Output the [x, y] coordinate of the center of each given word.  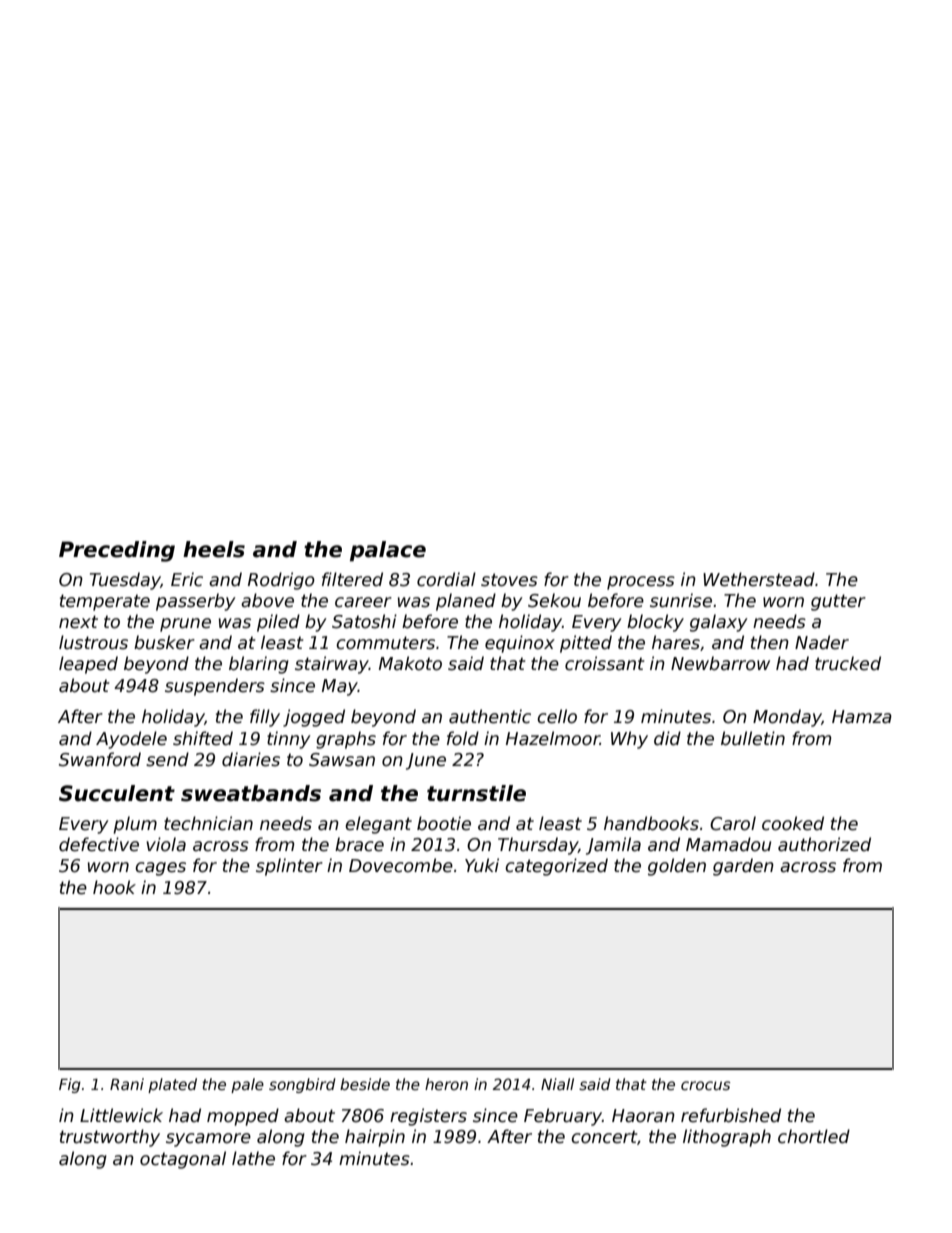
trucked [848, 663]
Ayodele [131, 740]
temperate [105, 602]
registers [428, 1117]
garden [743, 867]
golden [677, 867]
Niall [557, 1084]
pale [247, 1085]
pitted [586, 644]
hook [114, 887]
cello [557, 716]
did [667, 738]
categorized [556, 867]
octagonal [183, 1160]
